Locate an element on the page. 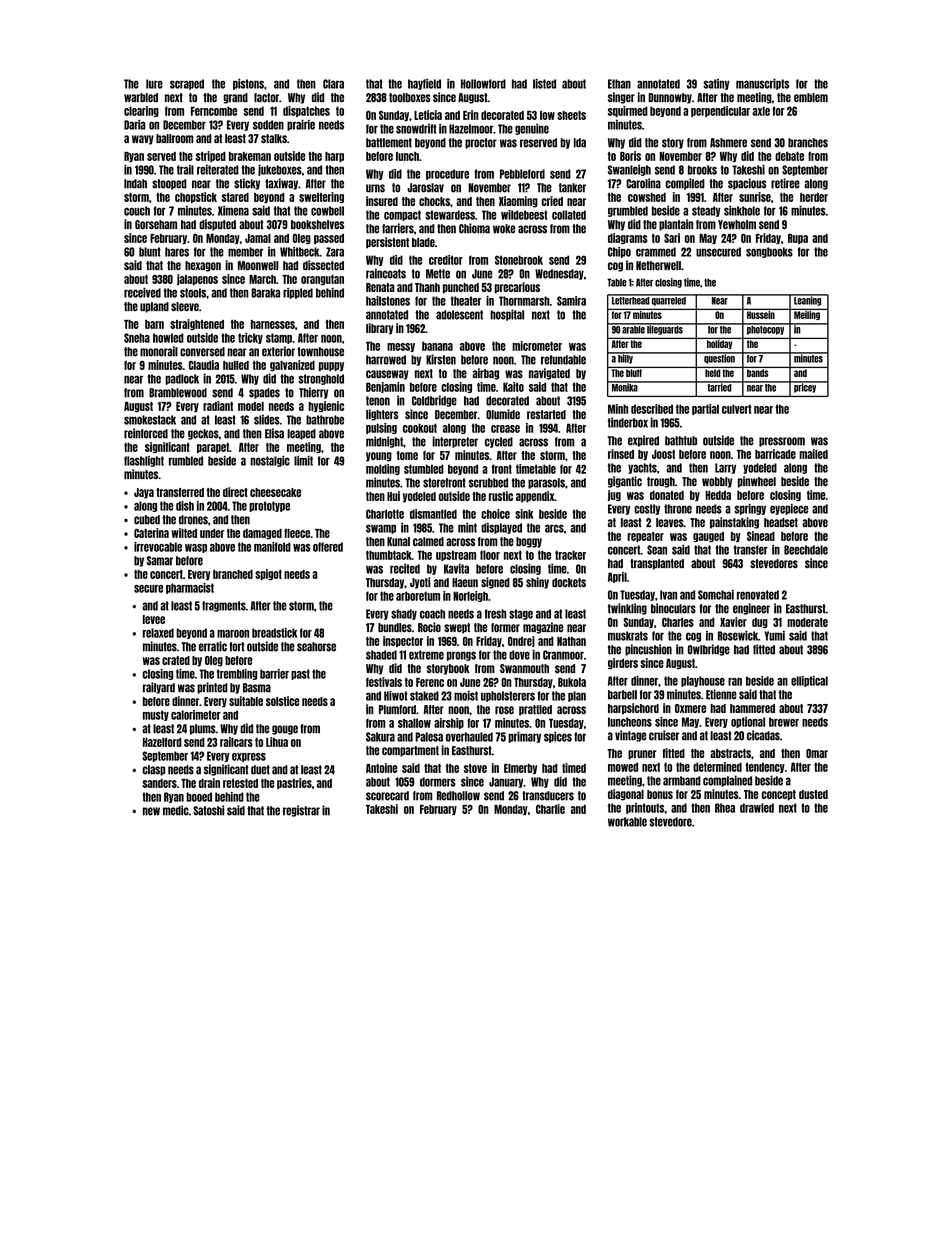  tricky is located at coordinates (250, 338).
